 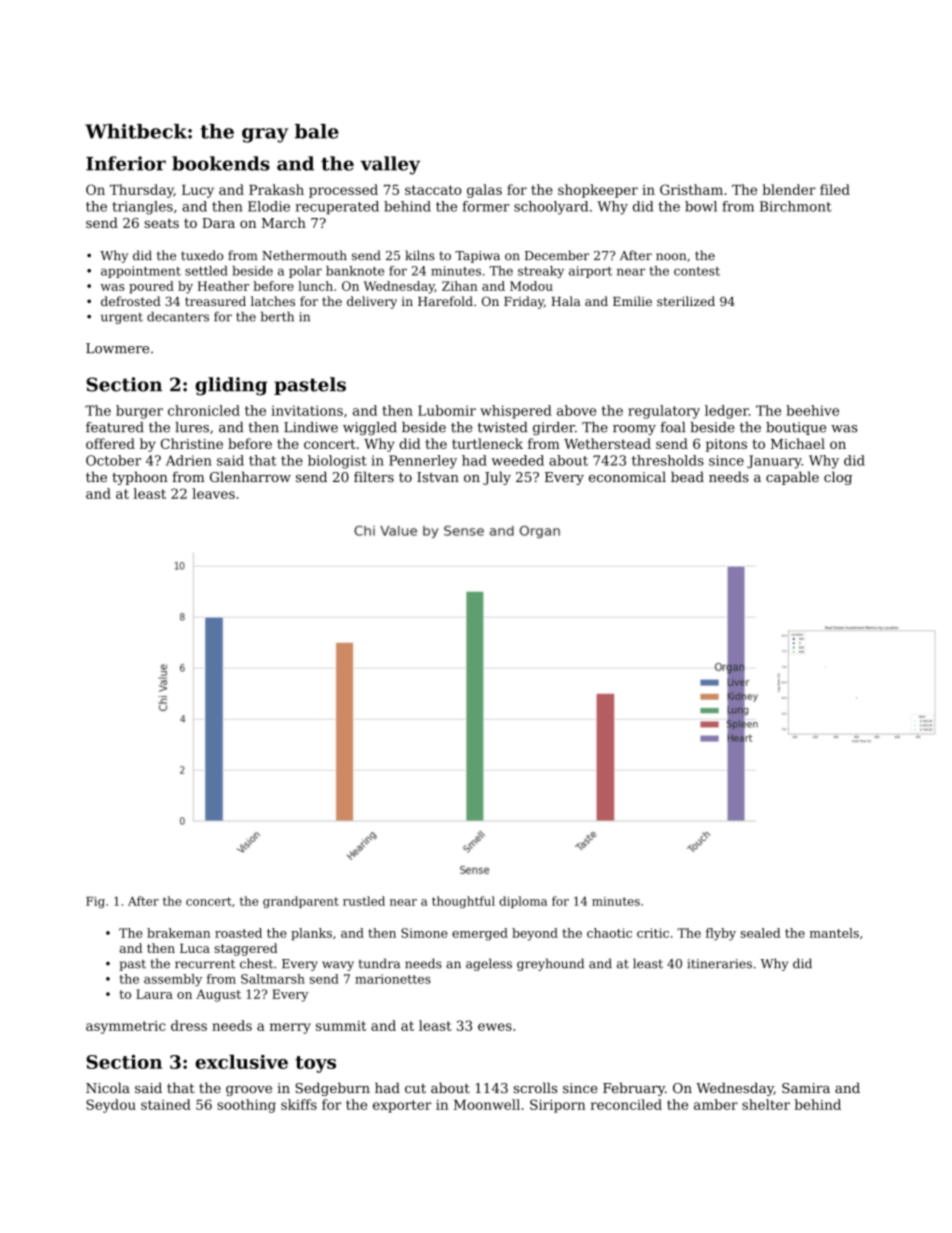 What do you see at coordinates (126, 163) in the document?
I see `Inferior` at bounding box center [126, 163].
